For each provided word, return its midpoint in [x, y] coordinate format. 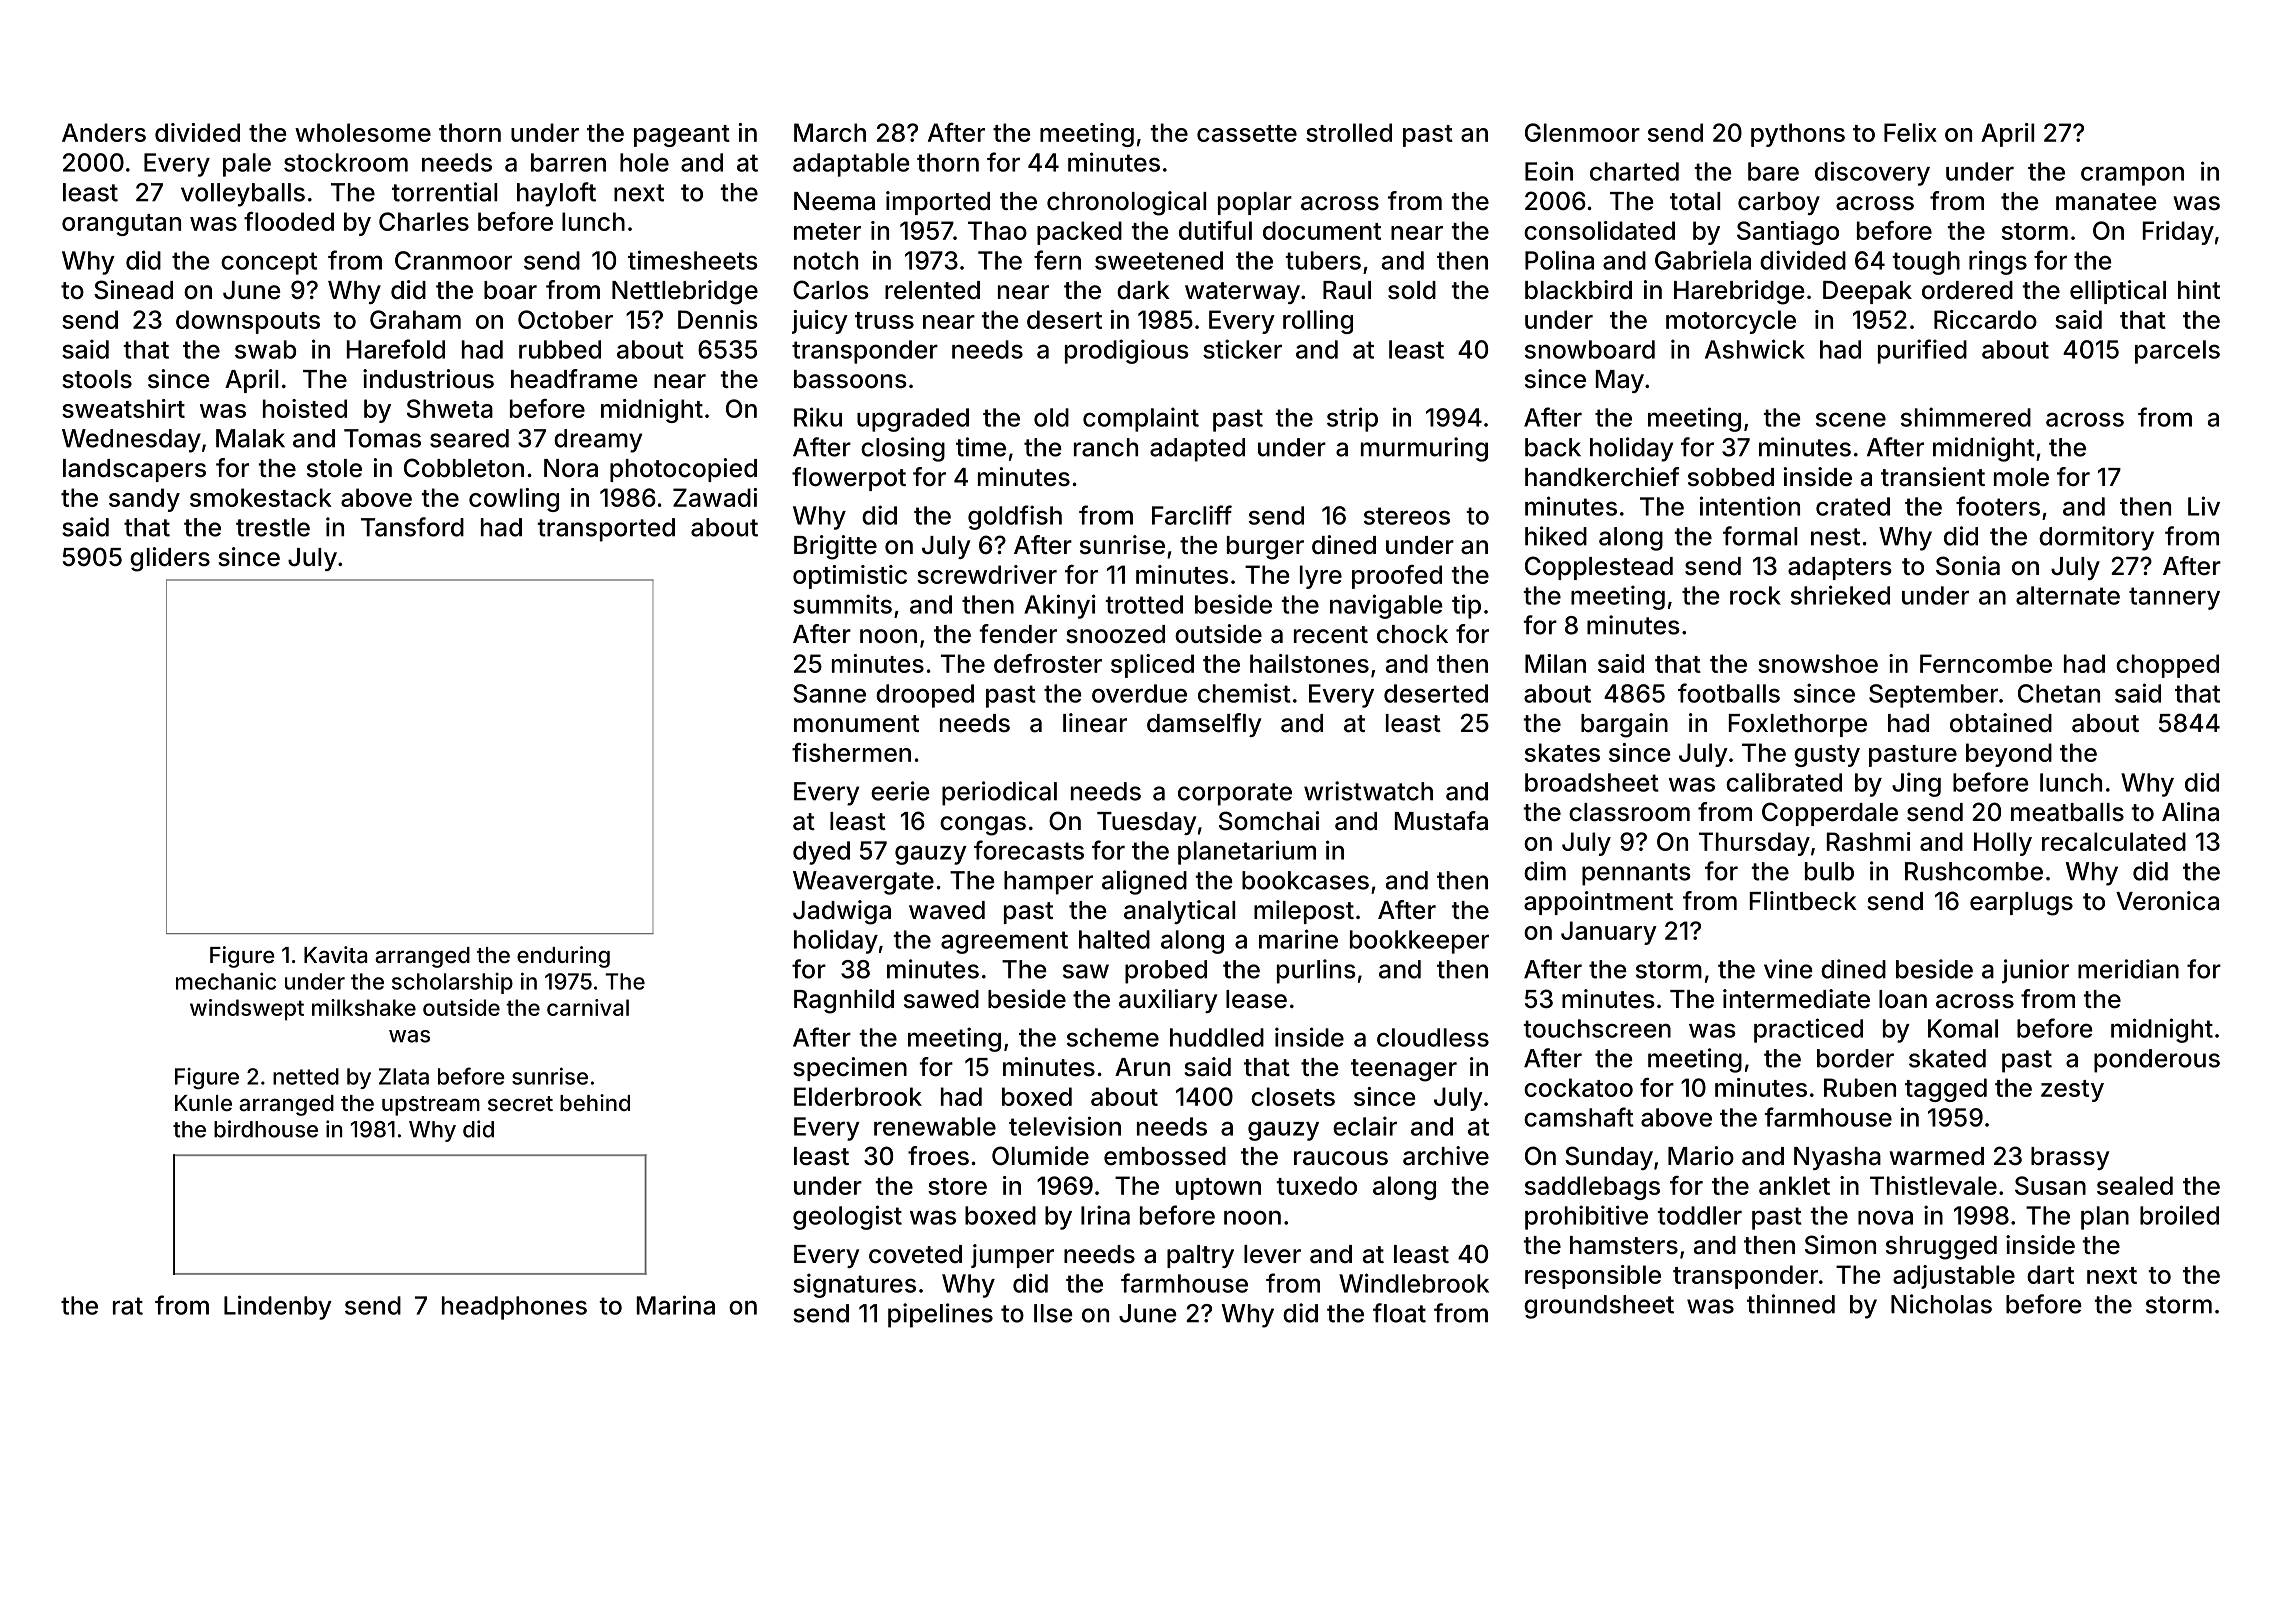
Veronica [2167, 901]
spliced [1152, 666]
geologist [847, 1217]
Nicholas [1941, 1304]
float [1399, 1313]
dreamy [598, 441]
